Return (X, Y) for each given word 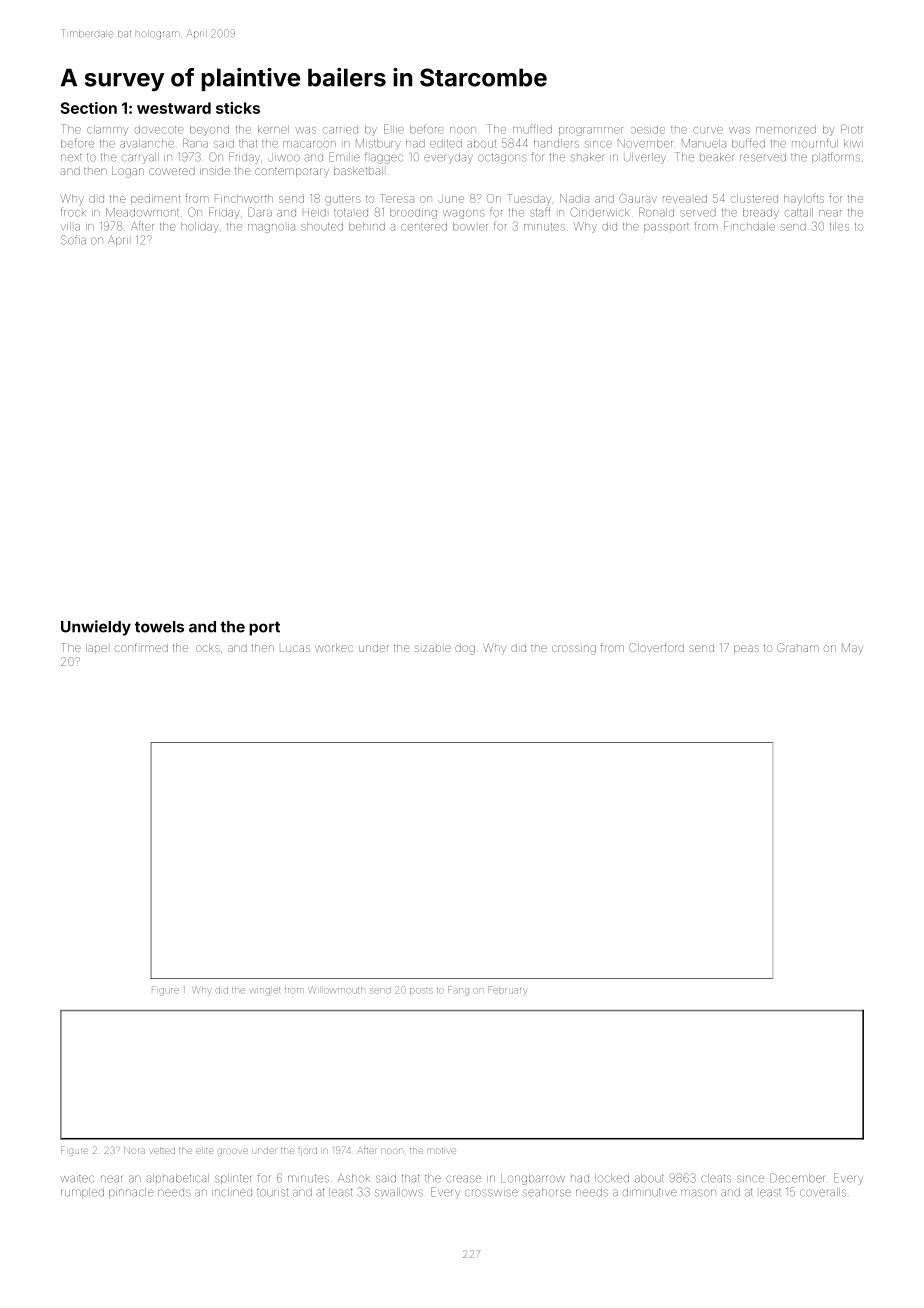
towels (159, 627)
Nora (134, 1150)
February (507, 991)
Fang (458, 990)
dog (465, 649)
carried (340, 130)
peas (746, 649)
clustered (754, 198)
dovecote (159, 129)
